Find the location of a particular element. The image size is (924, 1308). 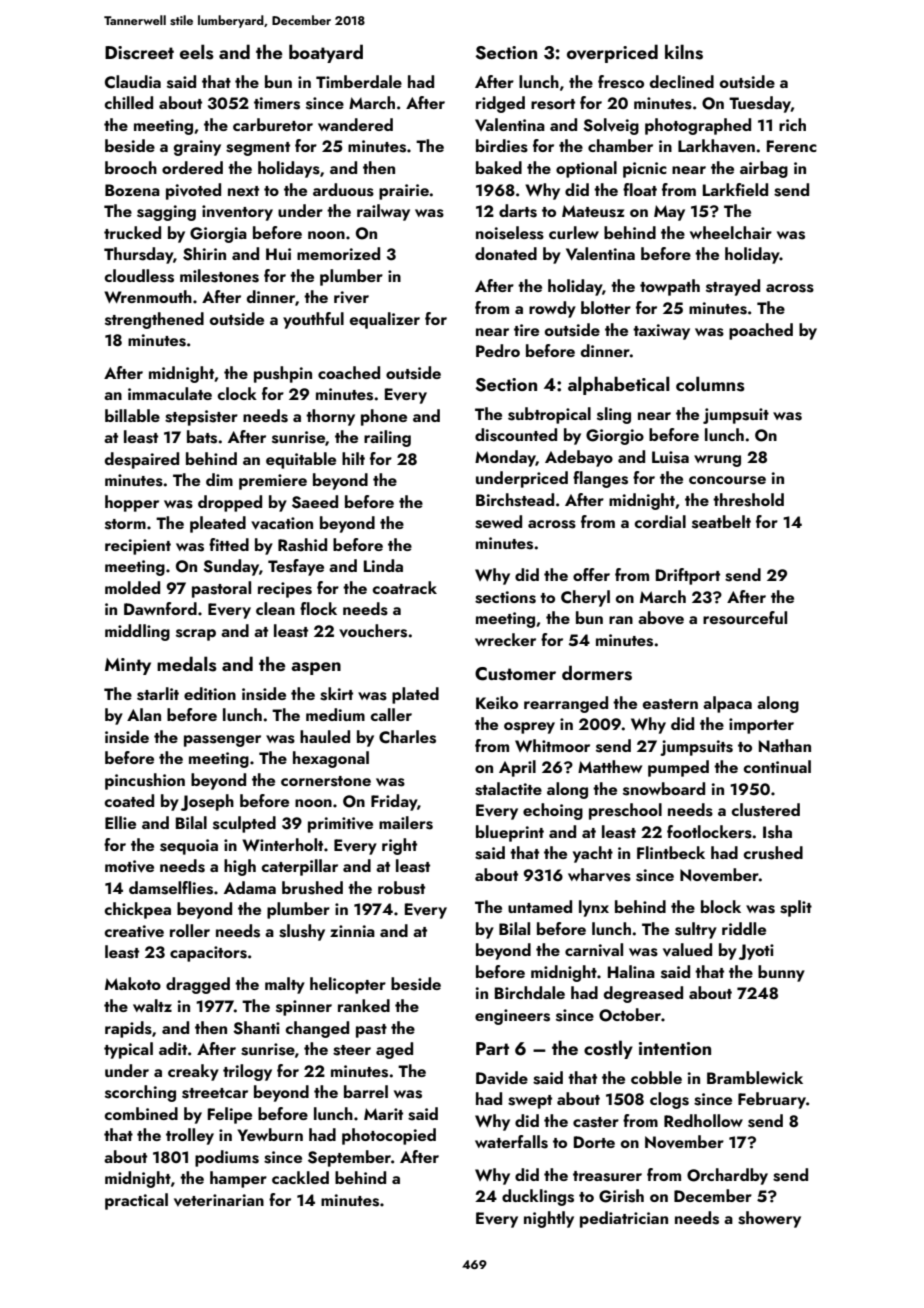

timers is located at coordinates (277, 103).
